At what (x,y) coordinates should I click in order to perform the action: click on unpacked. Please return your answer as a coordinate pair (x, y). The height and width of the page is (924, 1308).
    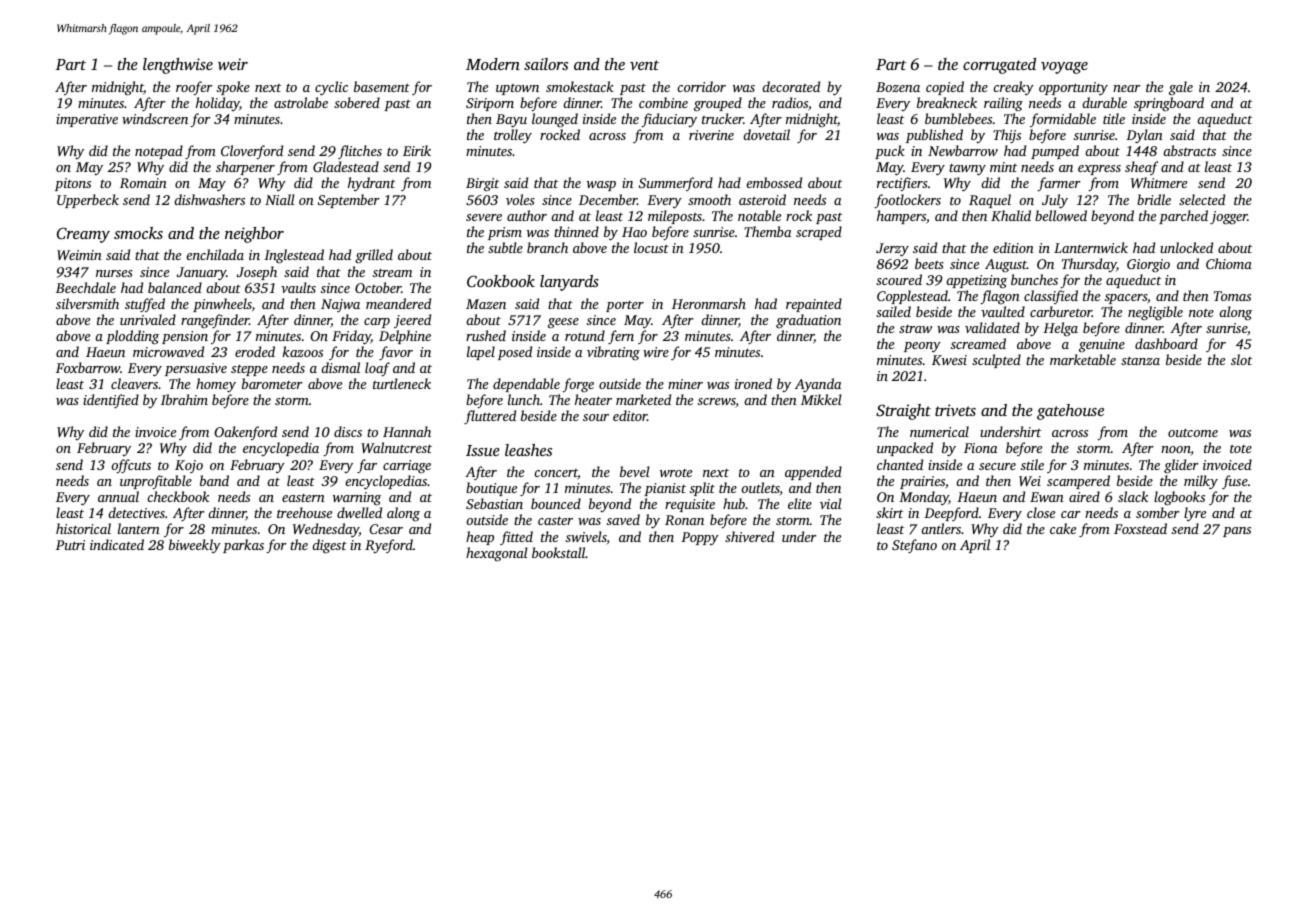
    Looking at the image, I should click on (905, 449).
